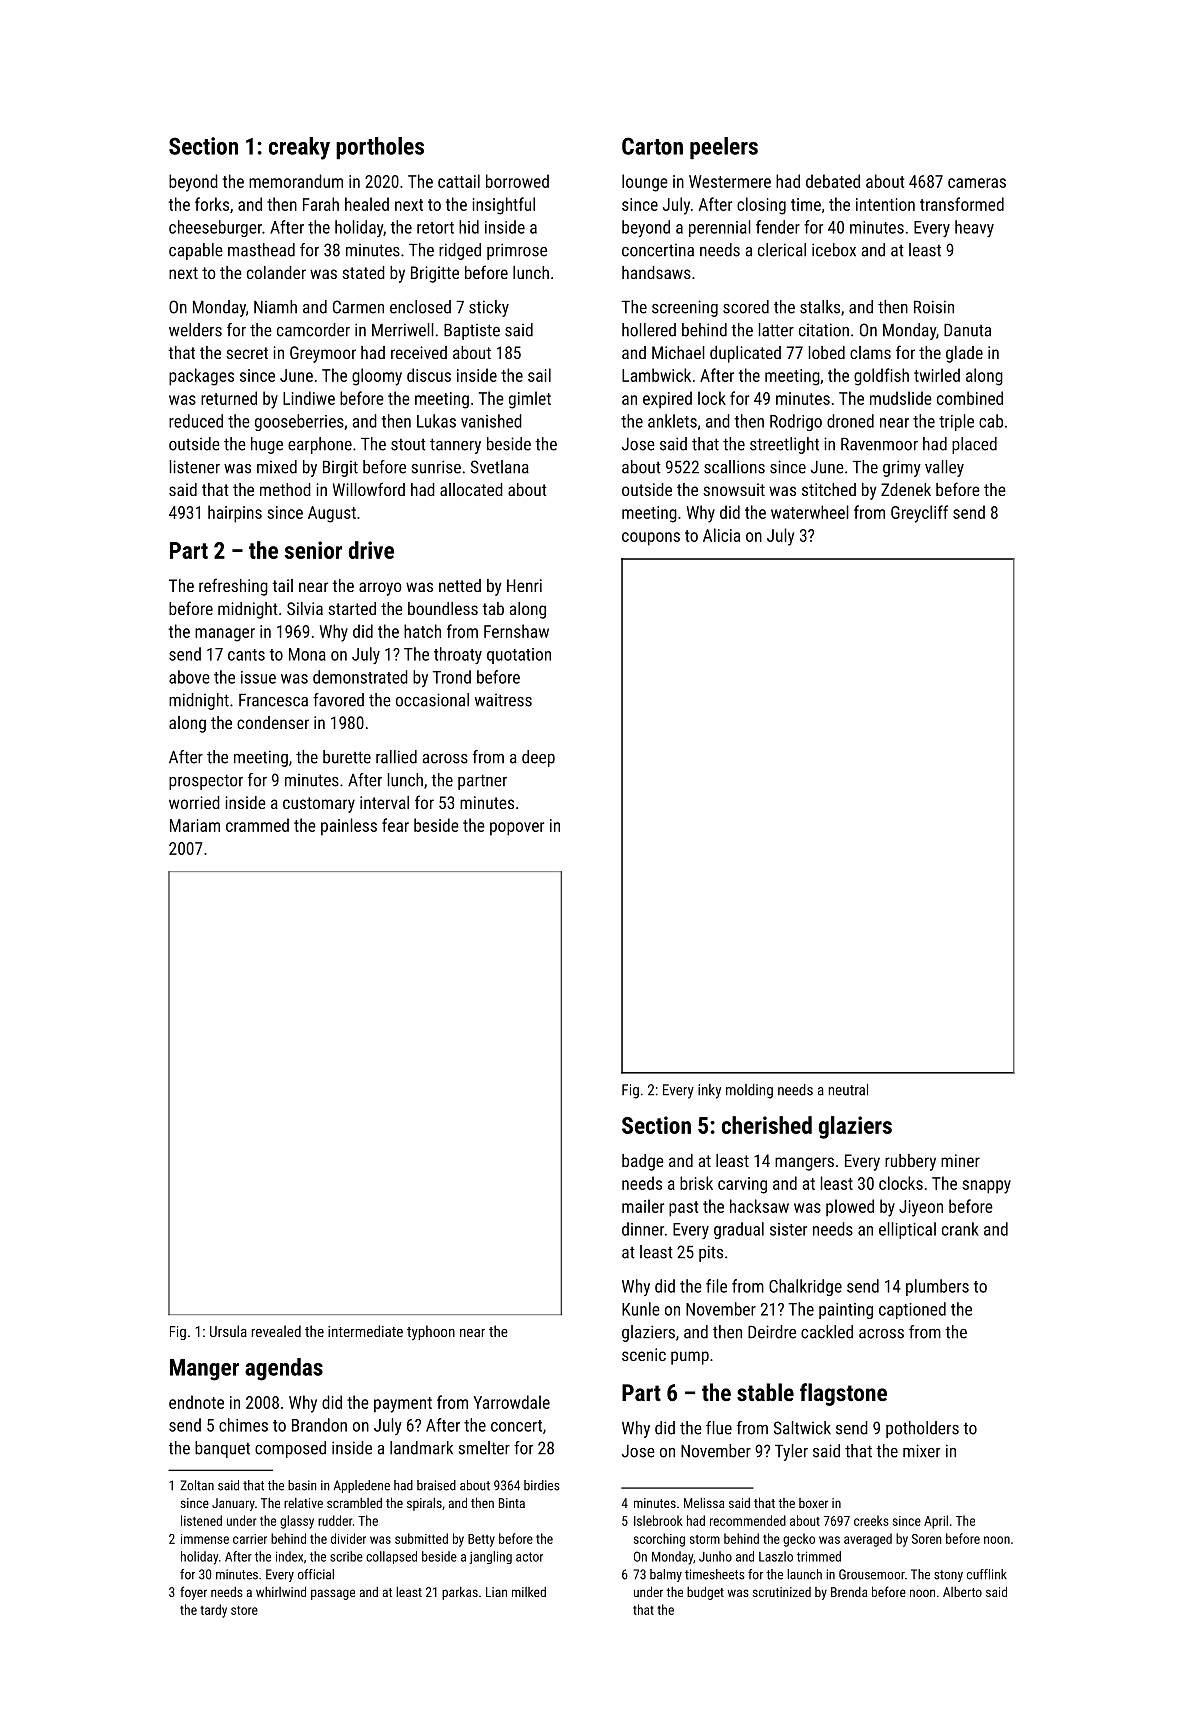 The height and width of the screenshot is (1713, 1183). I want to click on Greycliff, so click(919, 514).
